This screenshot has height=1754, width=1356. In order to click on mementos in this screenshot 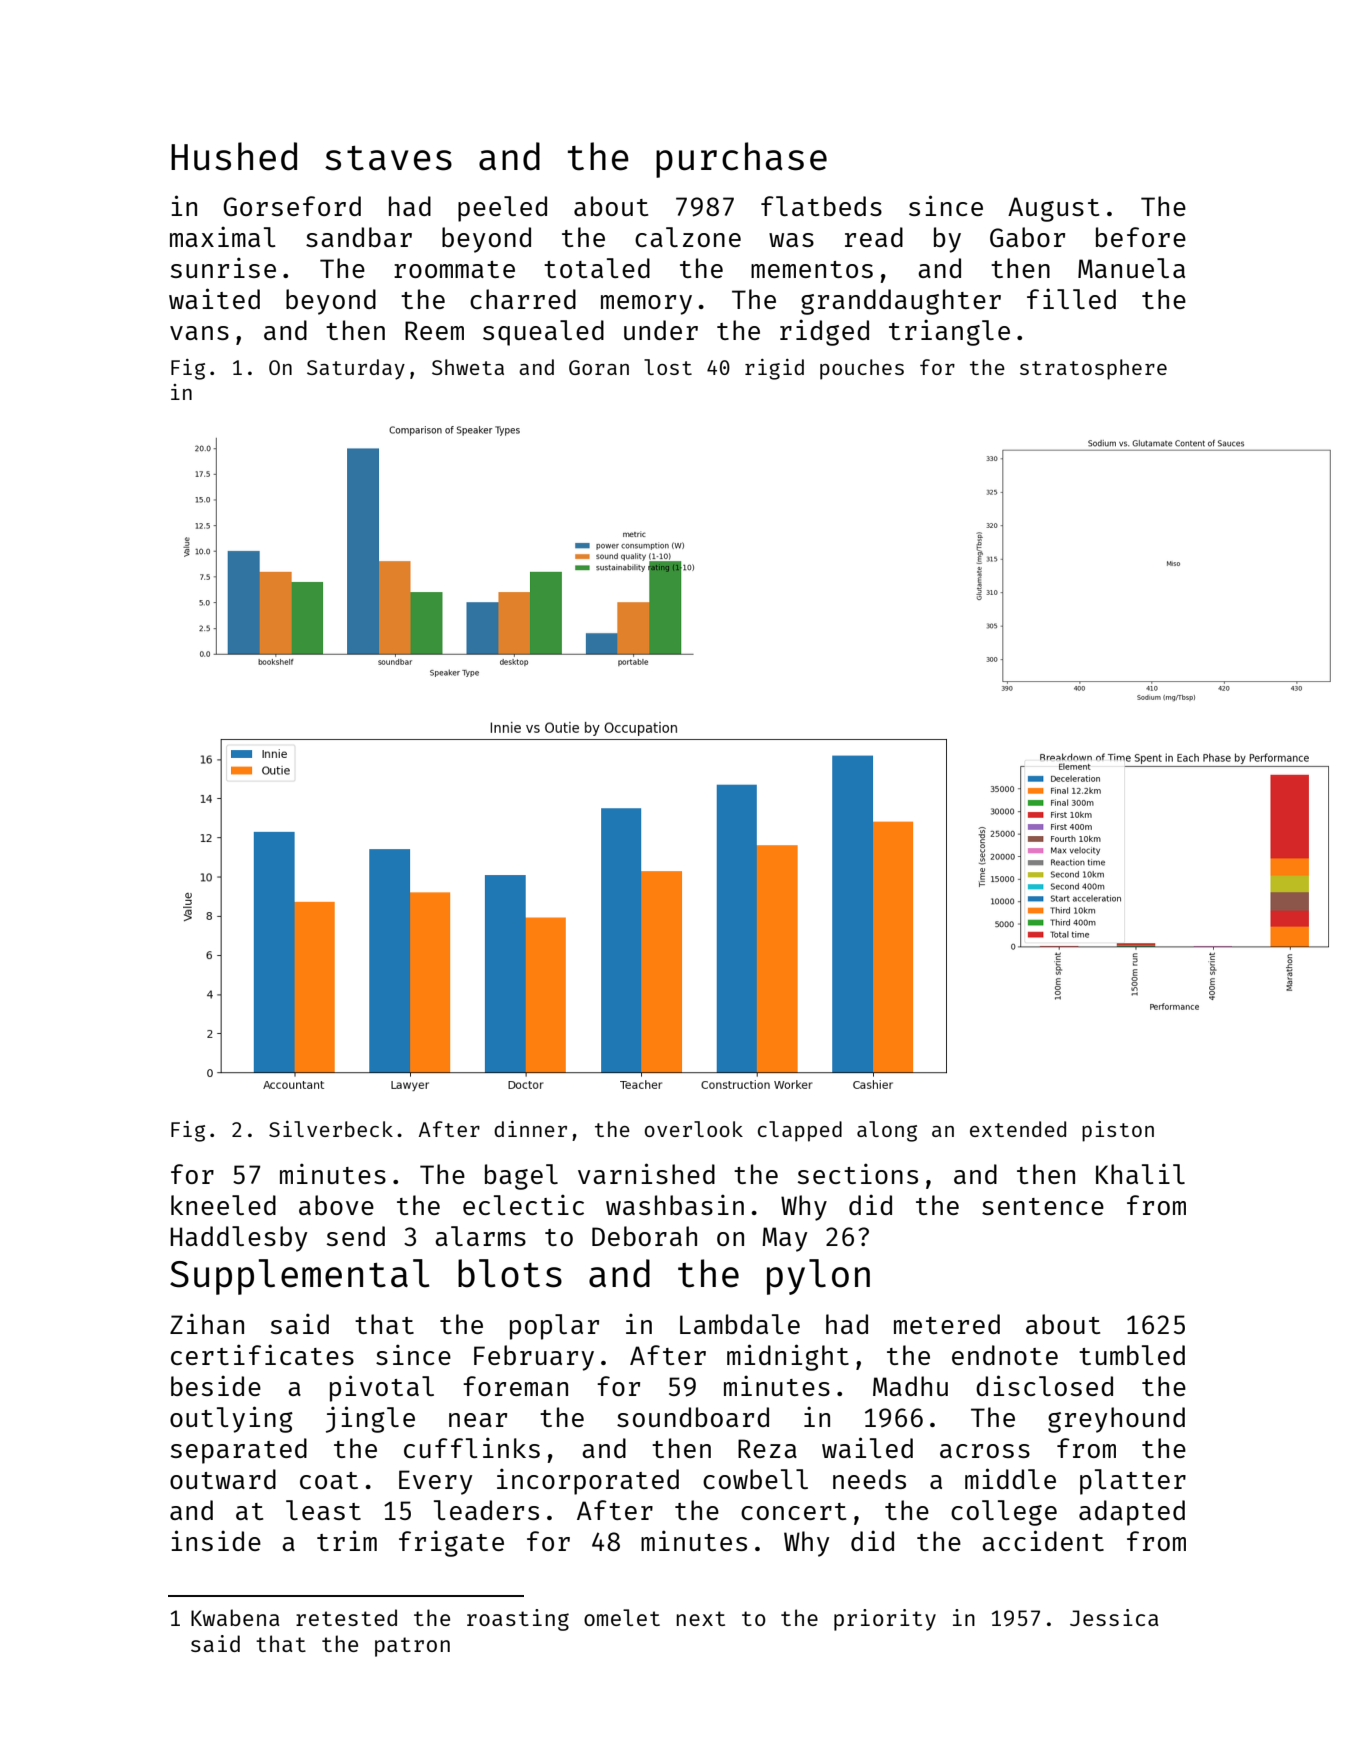, I will do `click(812, 269)`.
